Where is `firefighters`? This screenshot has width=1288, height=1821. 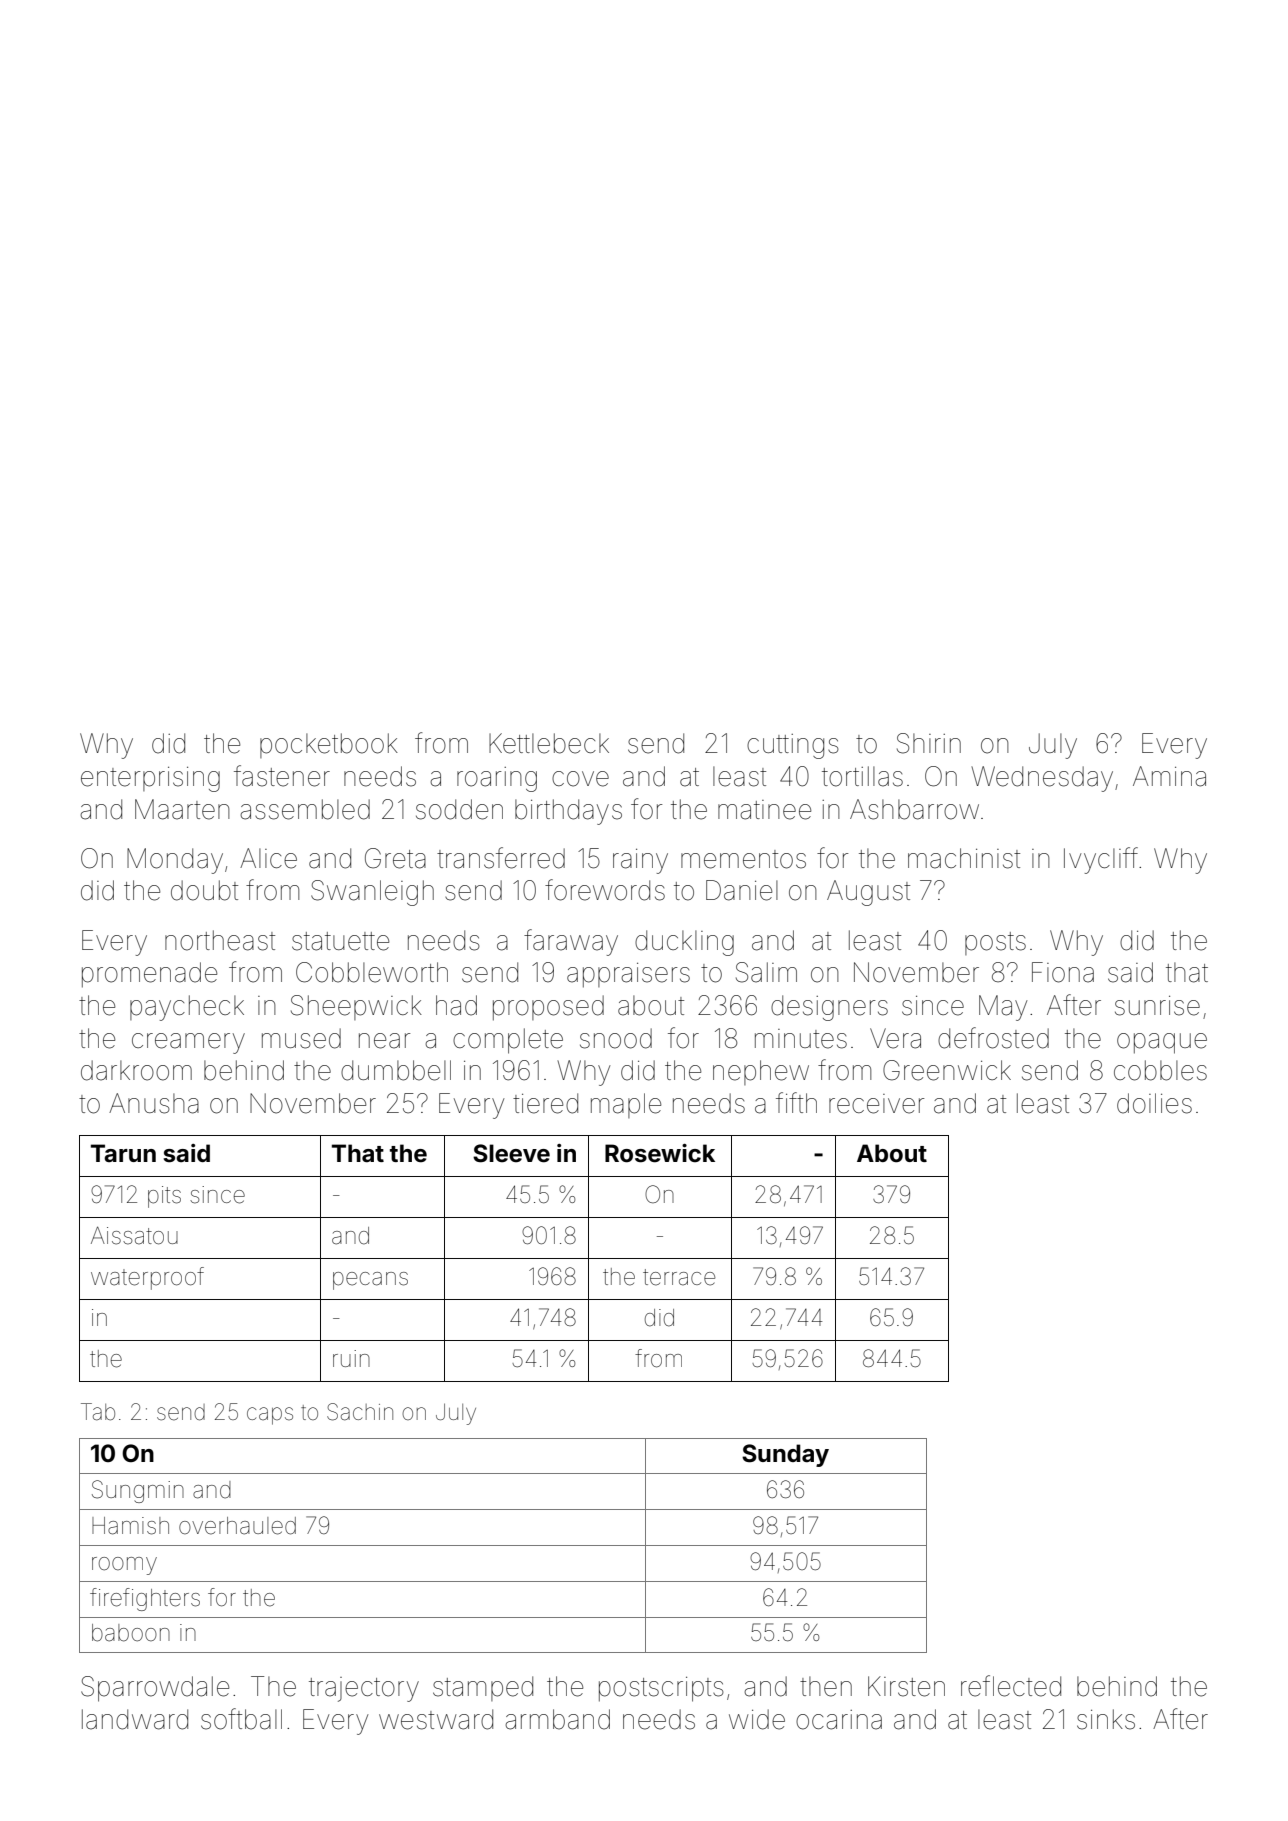 firefighters is located at coordinates (145, 1599).
